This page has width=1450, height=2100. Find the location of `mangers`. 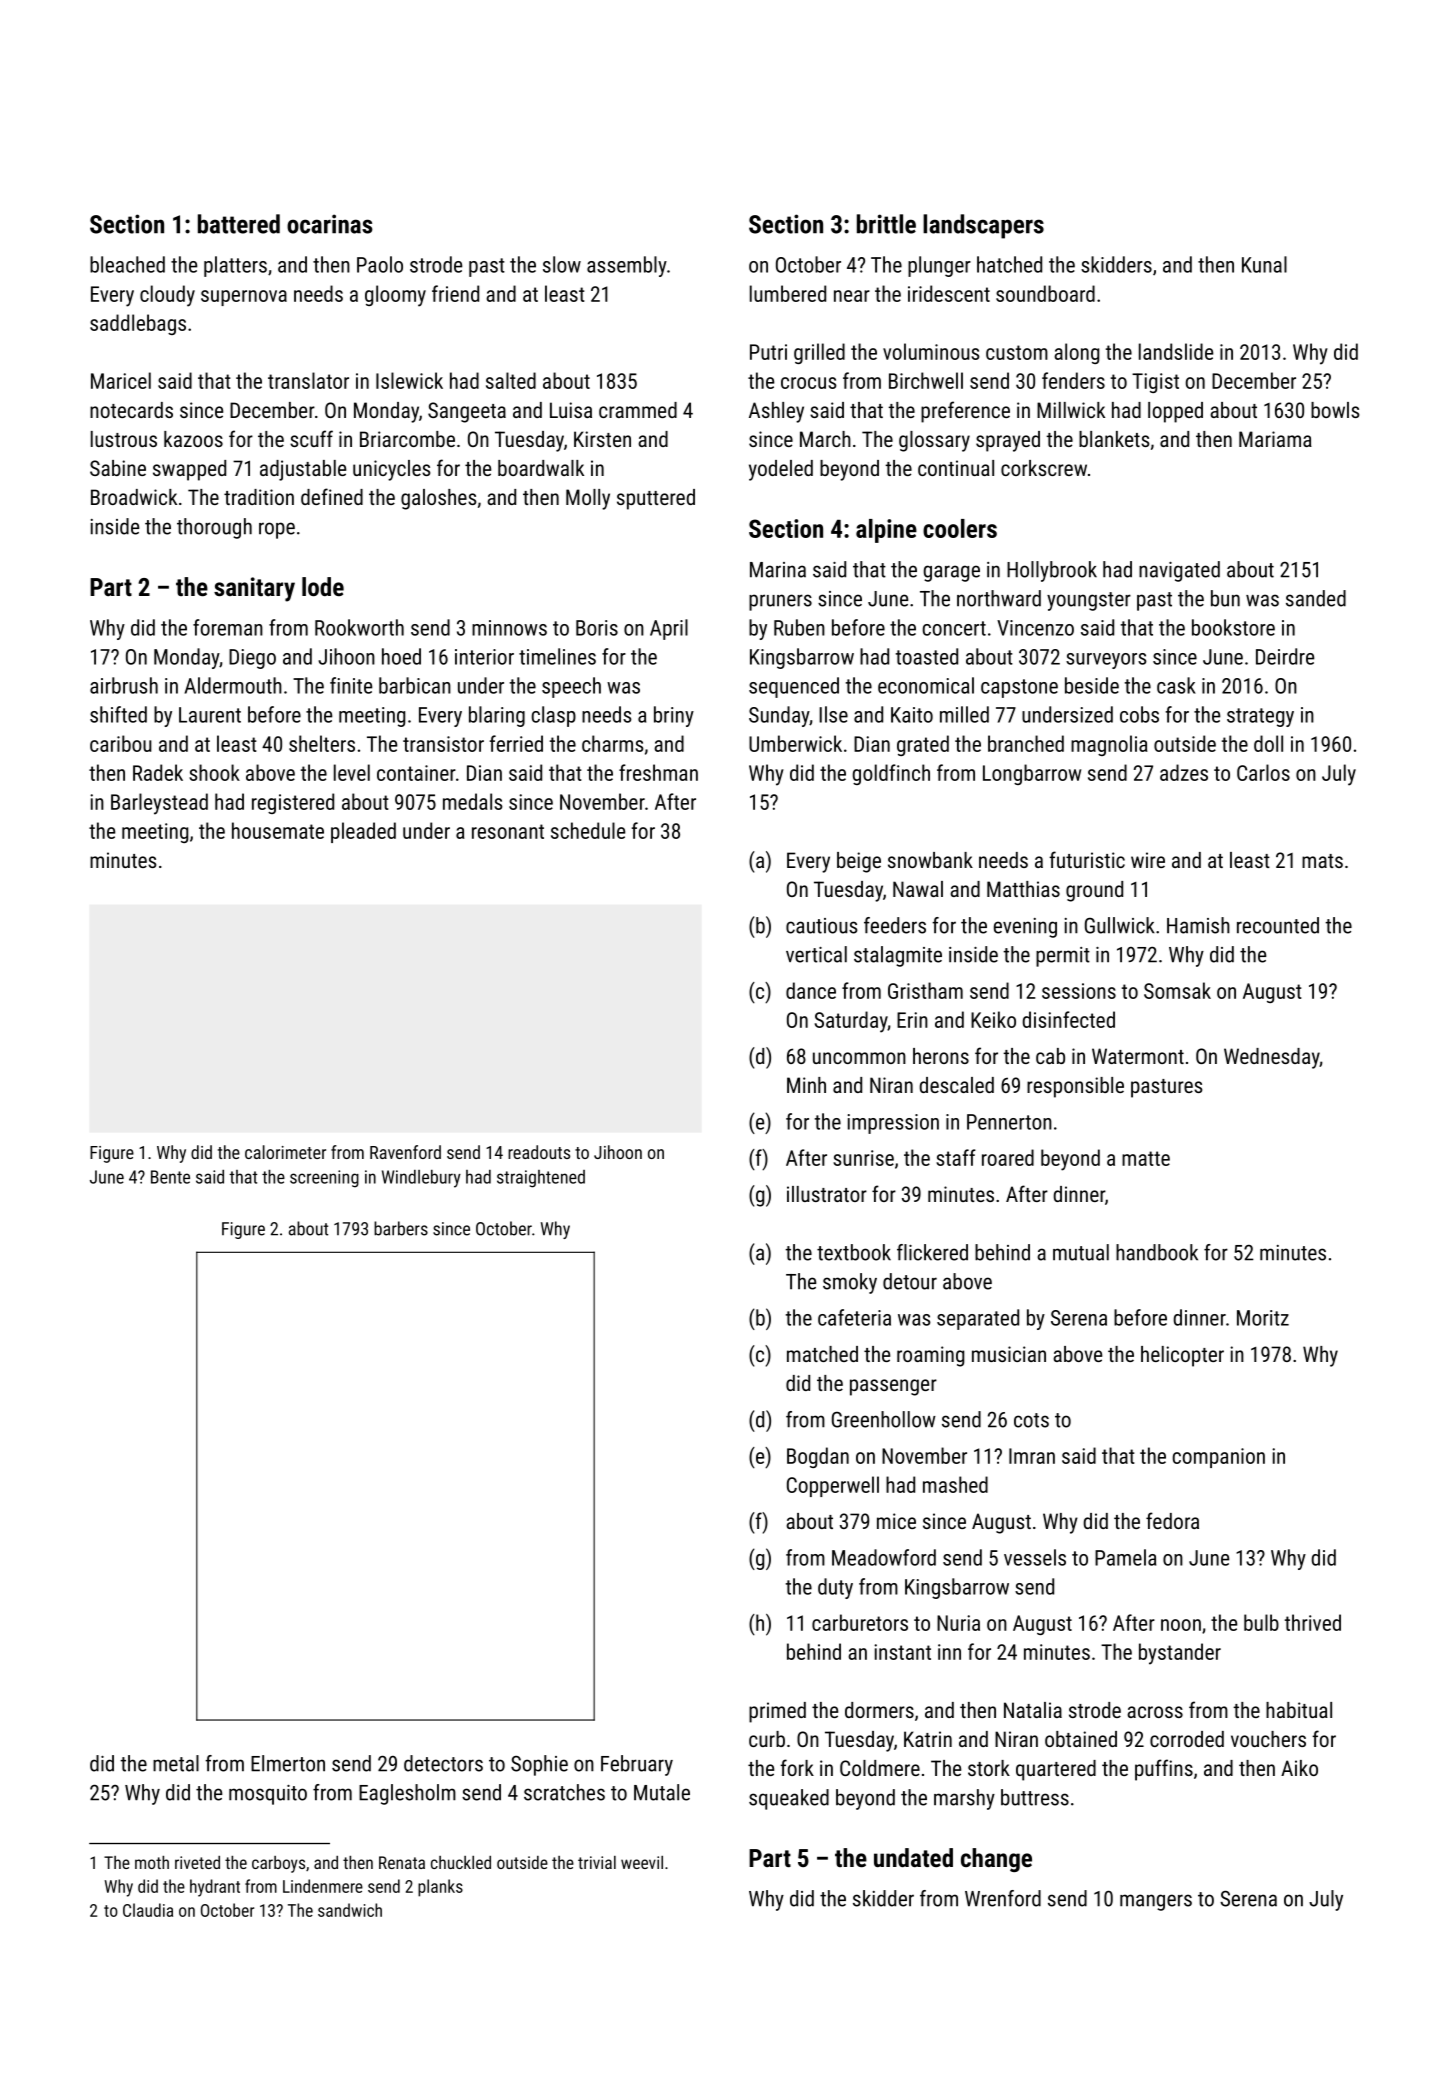

mangers is located at coordinates (1156, 1902).
